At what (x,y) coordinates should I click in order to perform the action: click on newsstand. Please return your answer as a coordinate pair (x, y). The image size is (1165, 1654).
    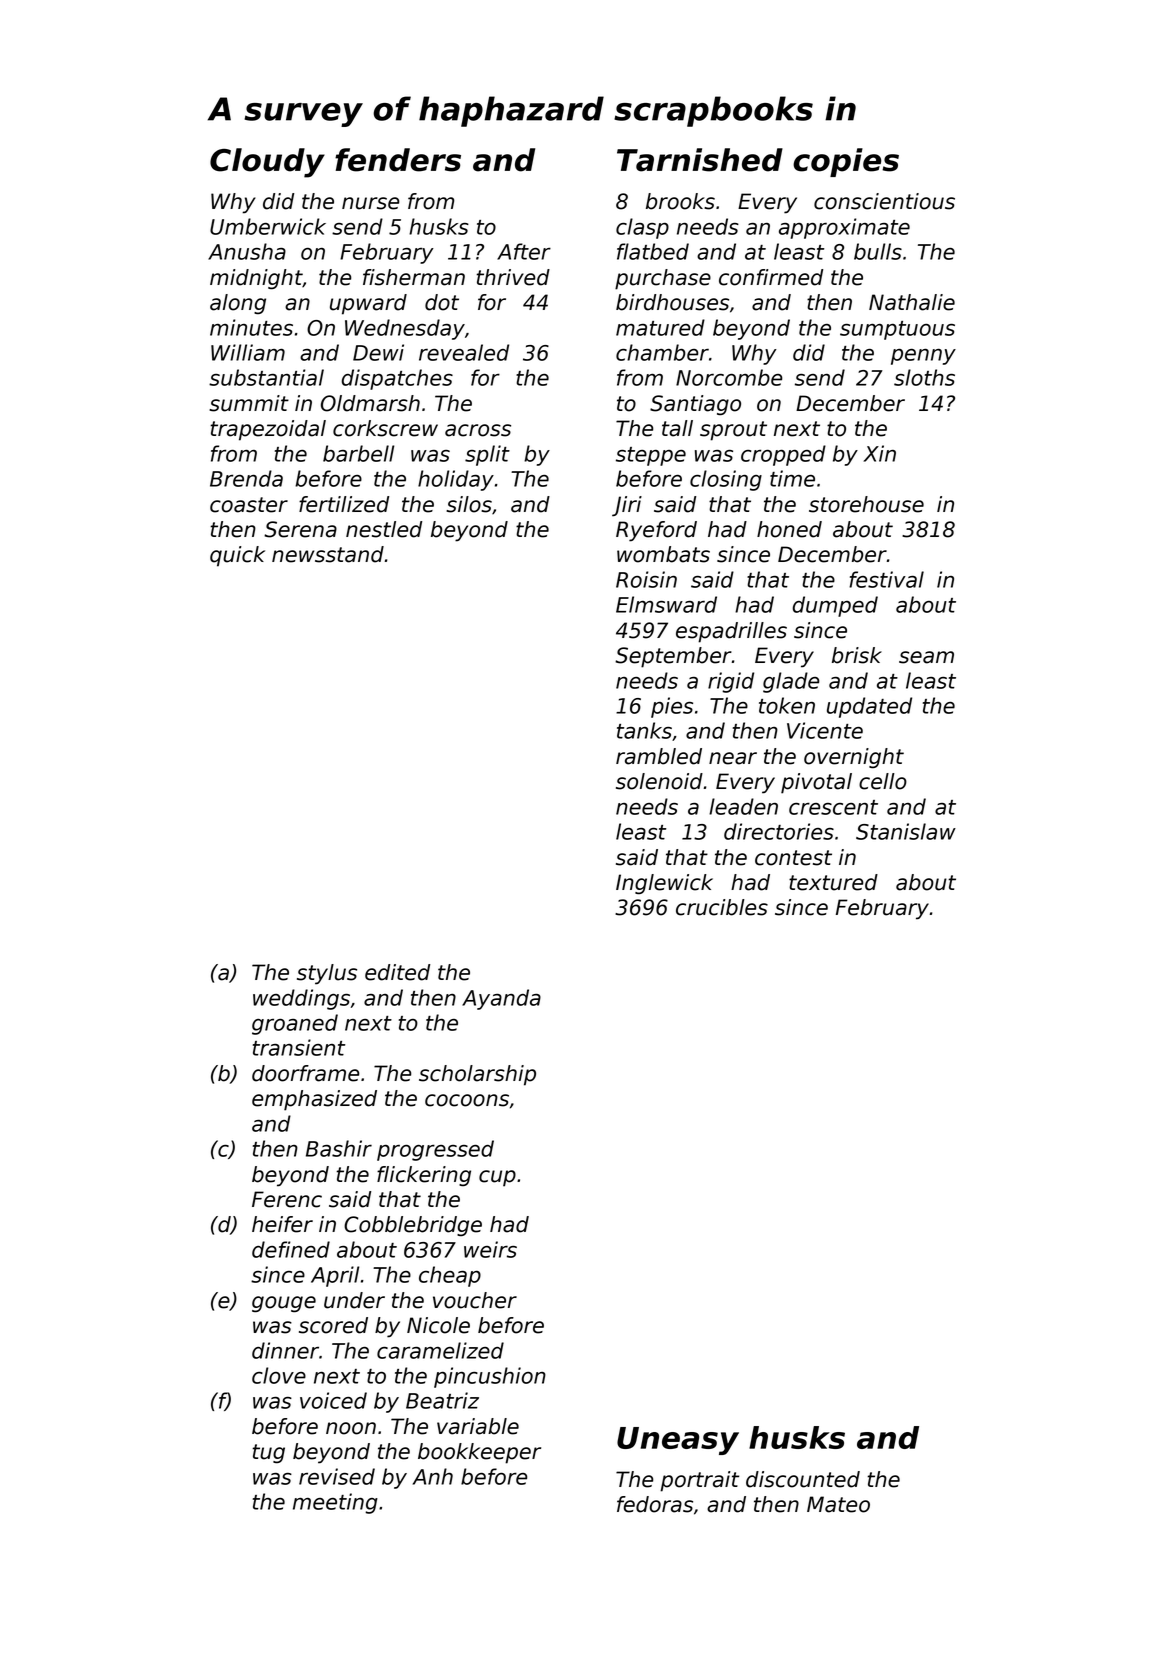
    Looking at the image, I should click on (328, 554).
